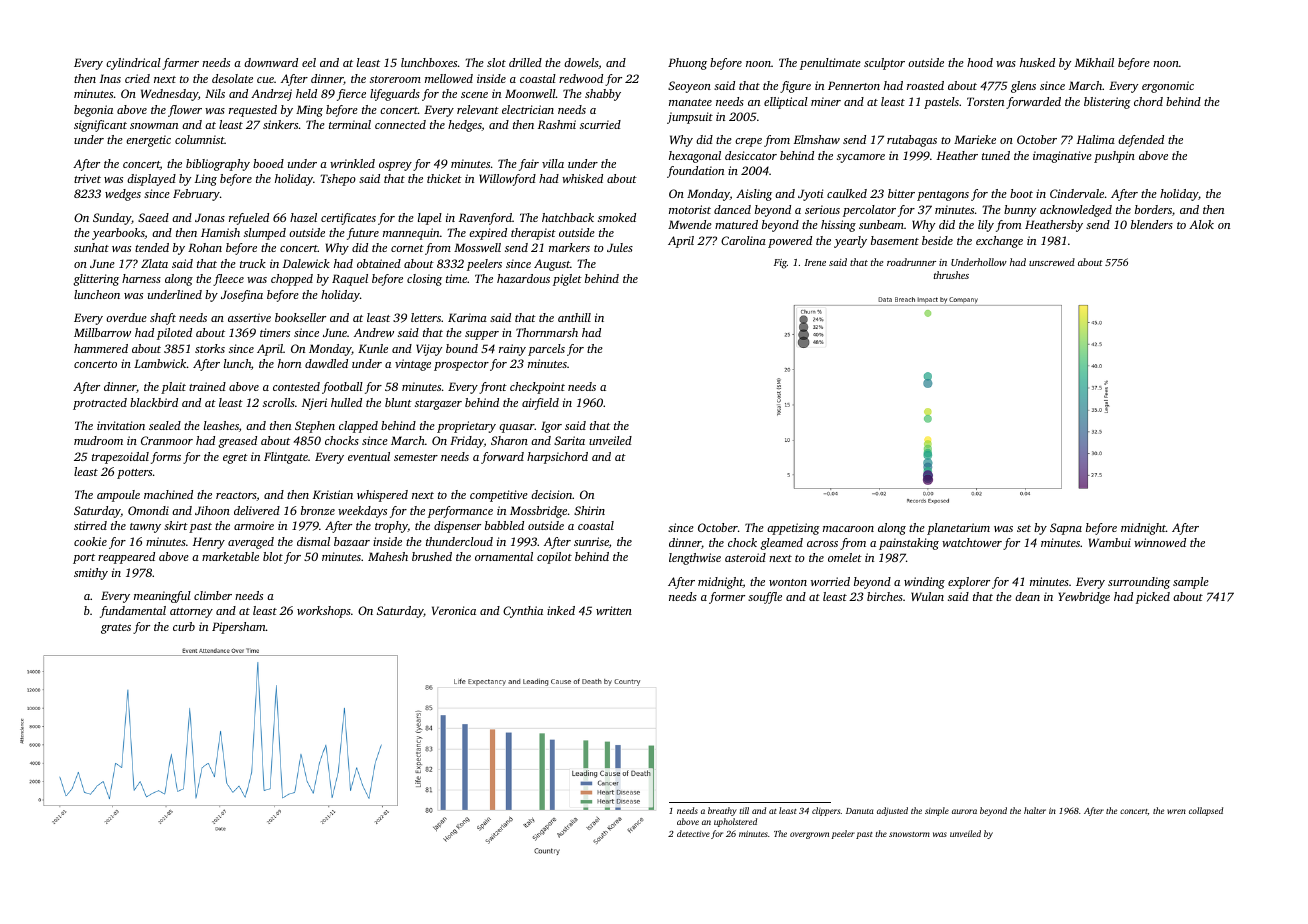 Image resolution: width=1308 pixels, height=924 pixels. What do you see at coordinates (693, 833) in the screenshot?
I see `detective` at bounding box center [693, 833].
